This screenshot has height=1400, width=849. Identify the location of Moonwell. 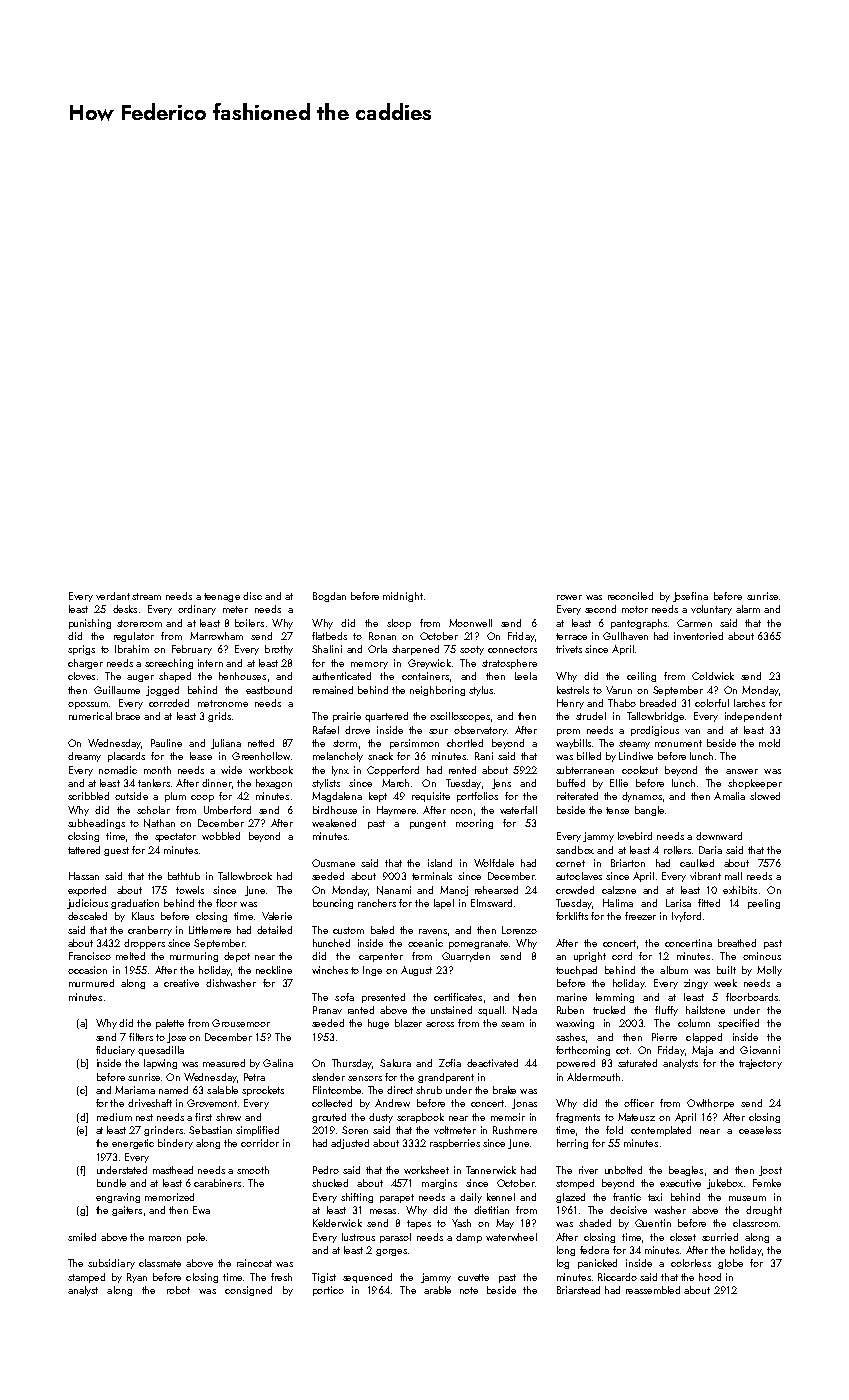
(470, 623).
